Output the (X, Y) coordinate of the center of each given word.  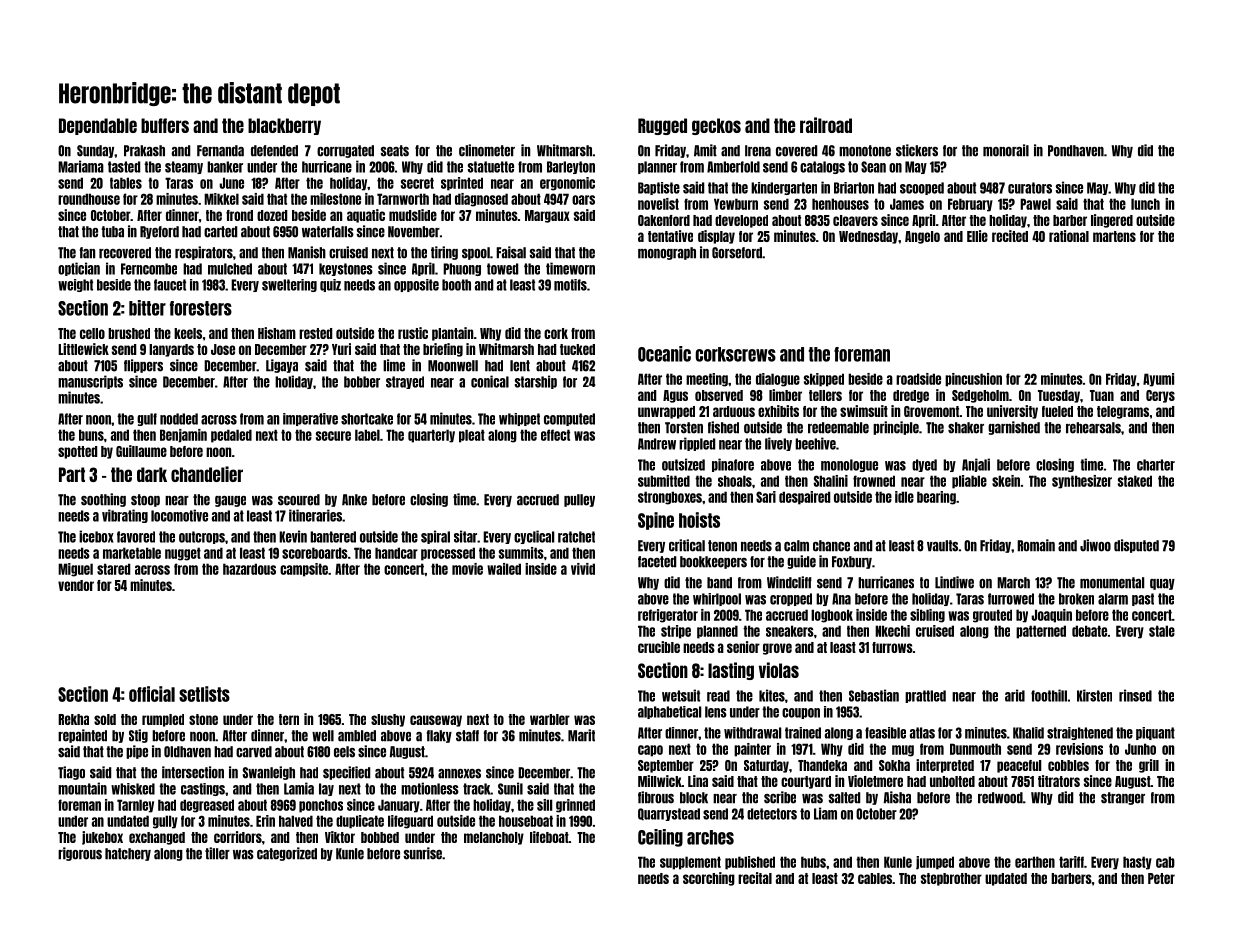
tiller (217, 853)
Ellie (977, 236)
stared (113, 569)
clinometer (487, 150)
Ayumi (1158, 380)
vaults (942, 546)
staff (467, 736)
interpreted (945, 766)
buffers (165, 125)
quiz (330, 285)
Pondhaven (1076, 151)
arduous (734, 411)
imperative (310, 419)
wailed (504, 569)
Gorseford (737, 253)
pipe (137, 752)
